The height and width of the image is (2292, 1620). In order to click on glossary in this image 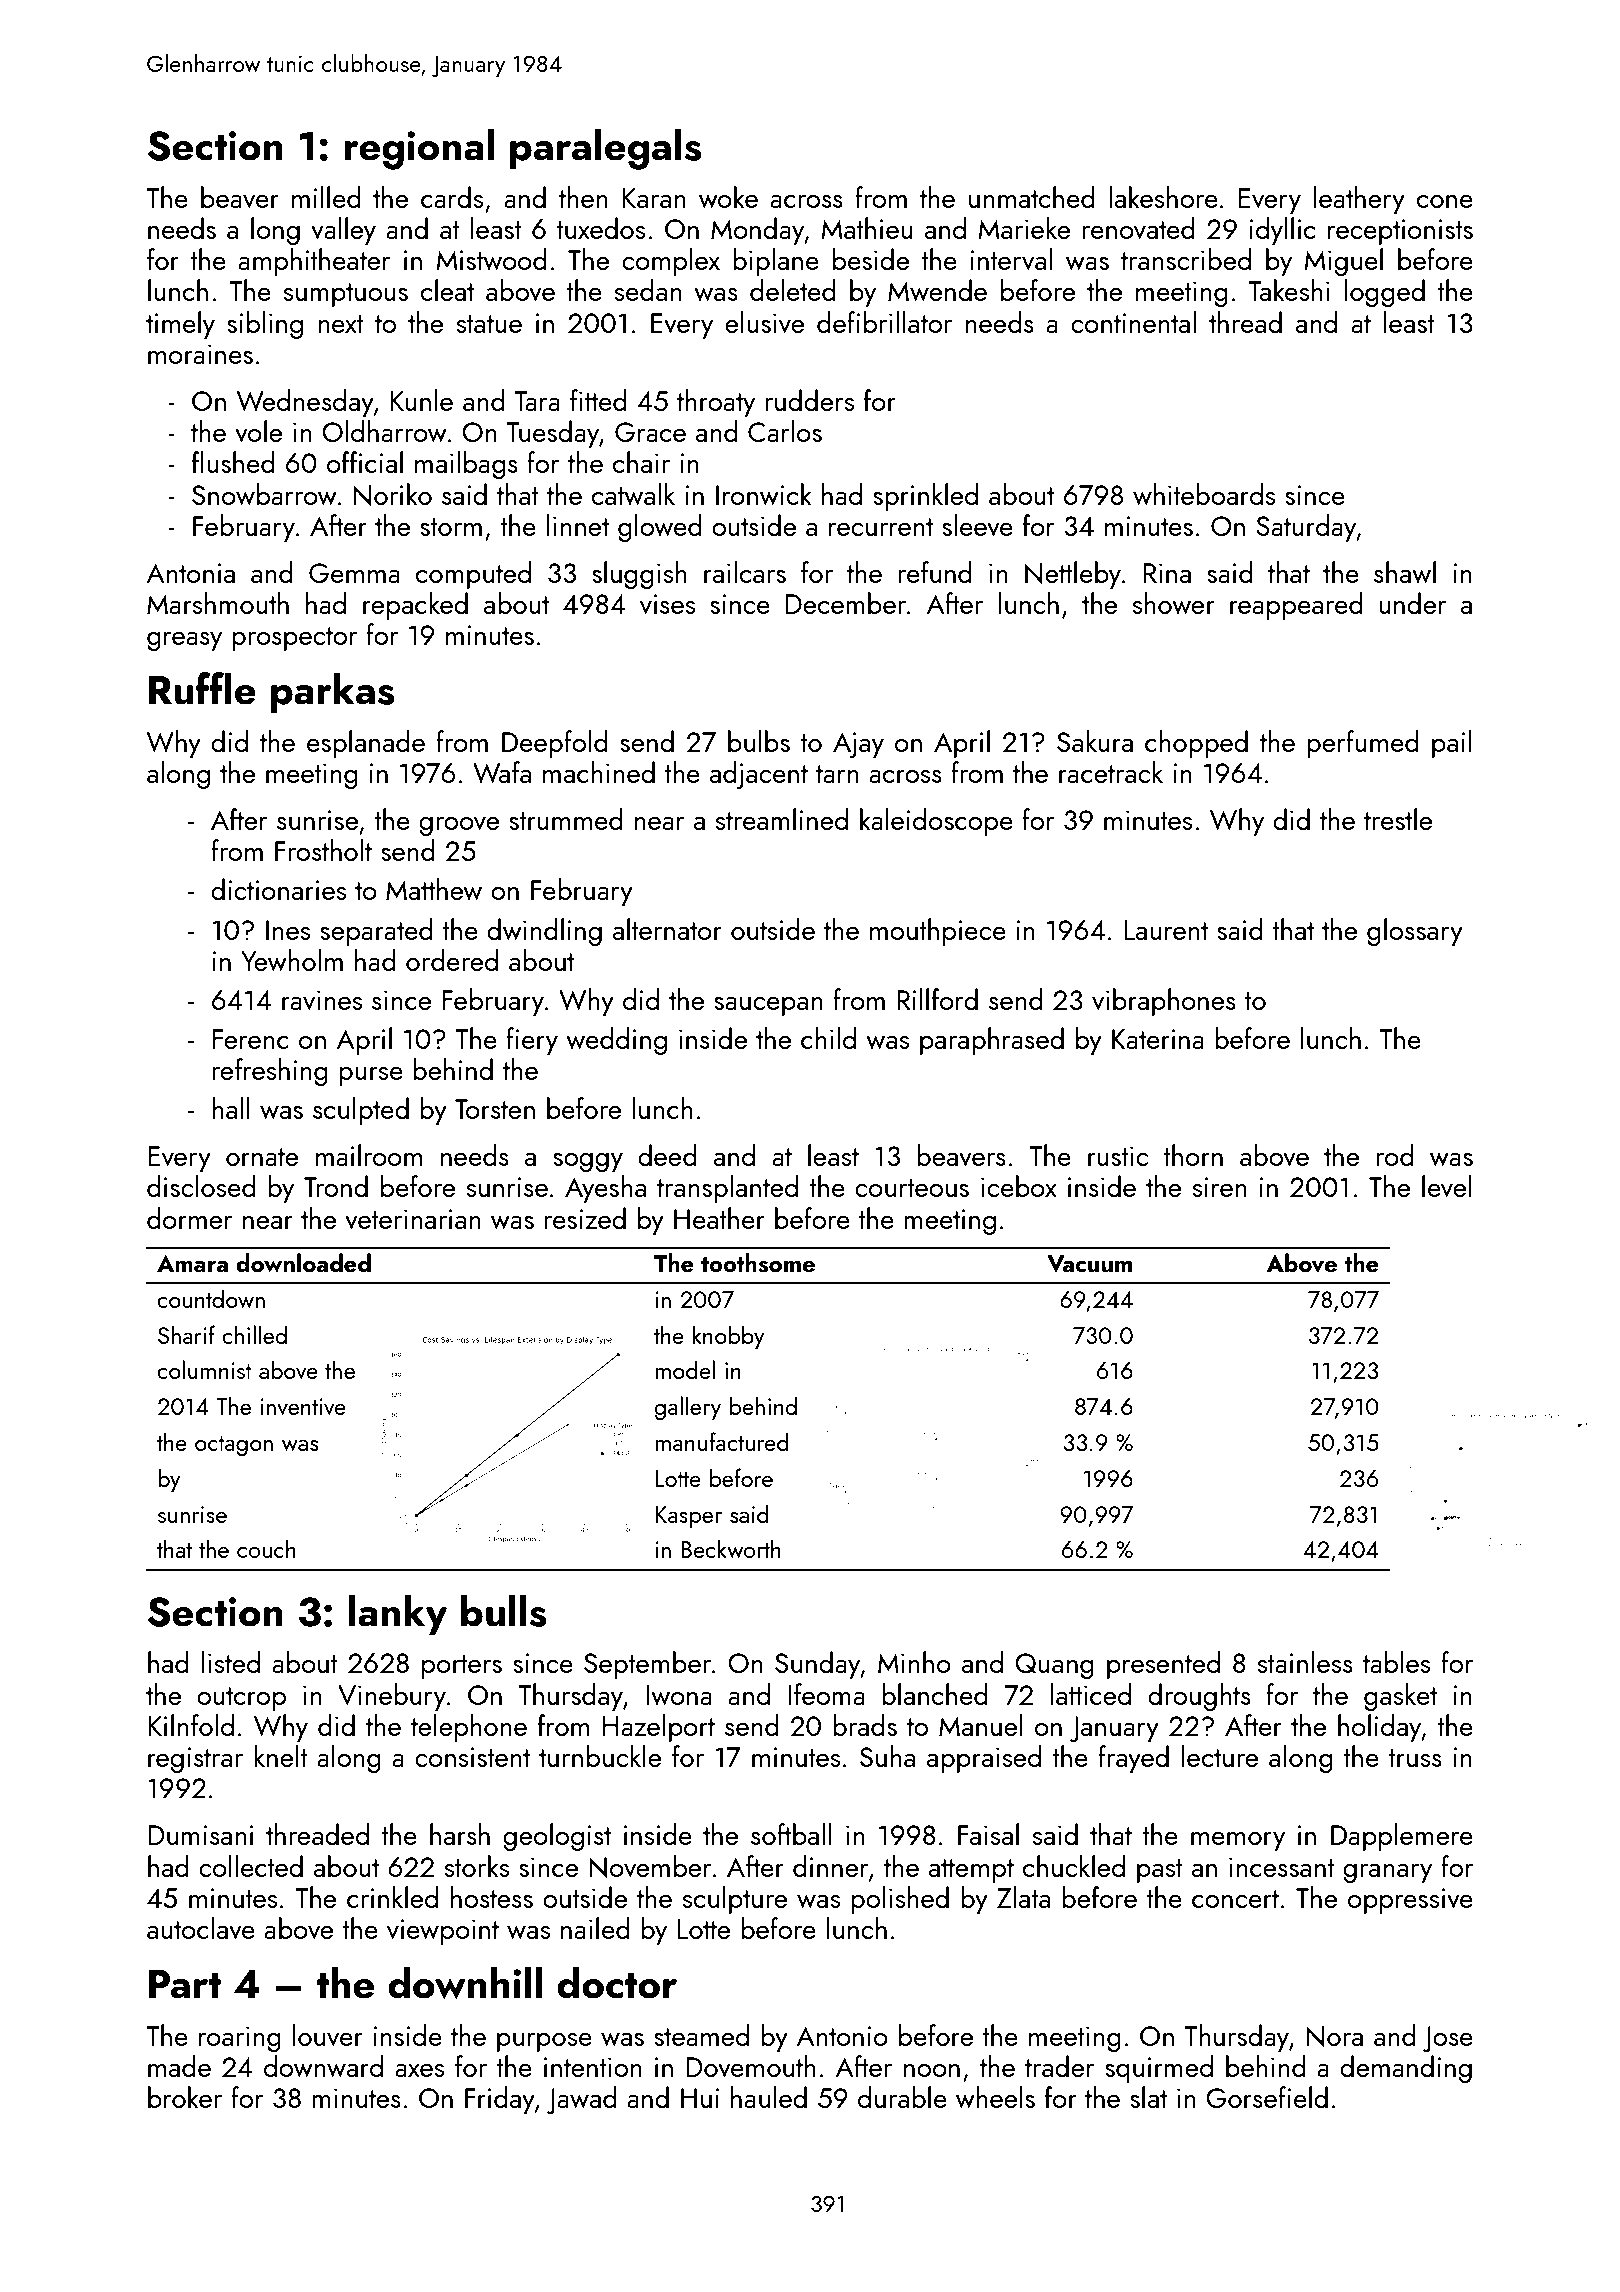, I will do `click(1415, 932)`.
